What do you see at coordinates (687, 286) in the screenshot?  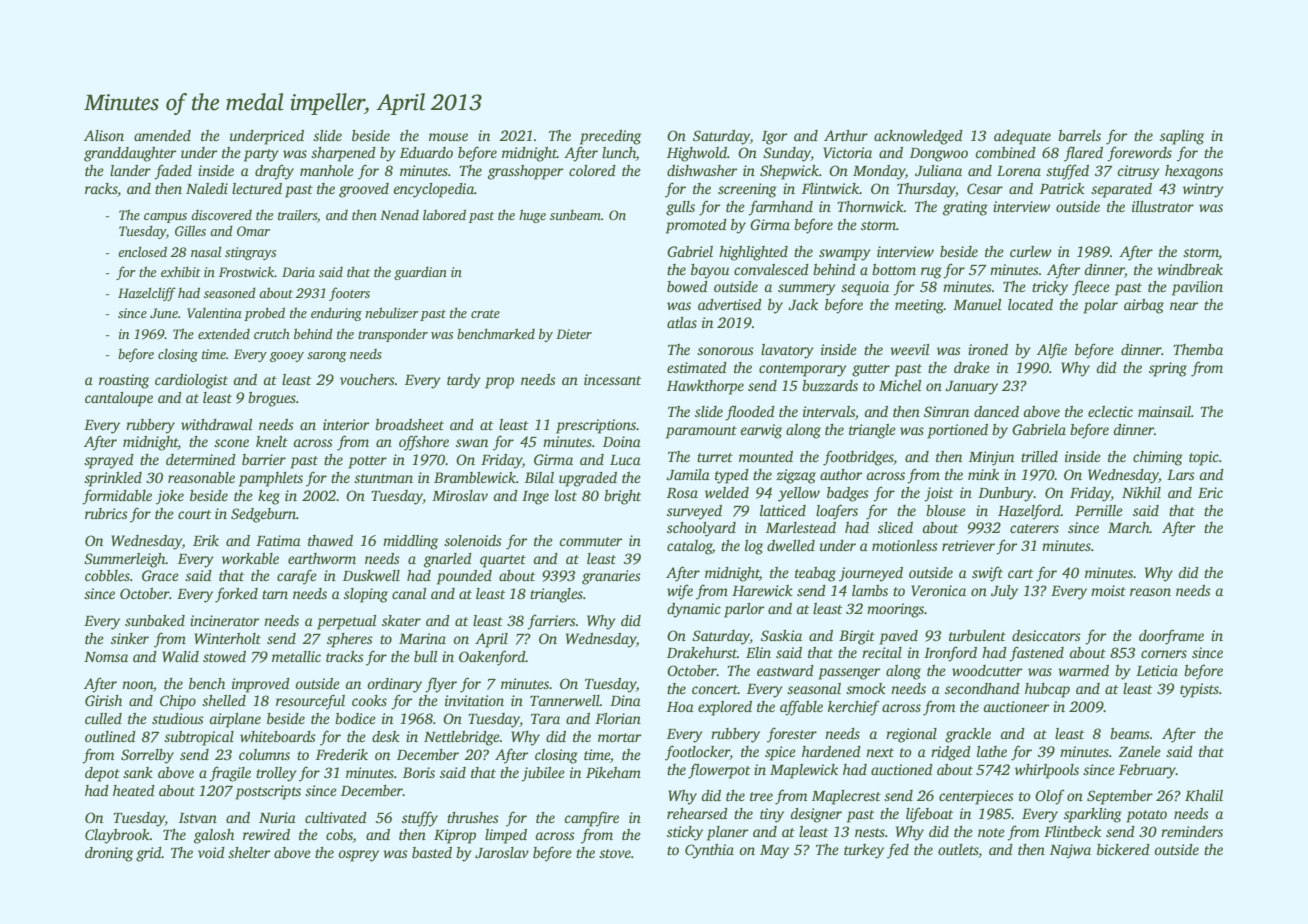 I see `bowed` at bounding box center [687, 286].
